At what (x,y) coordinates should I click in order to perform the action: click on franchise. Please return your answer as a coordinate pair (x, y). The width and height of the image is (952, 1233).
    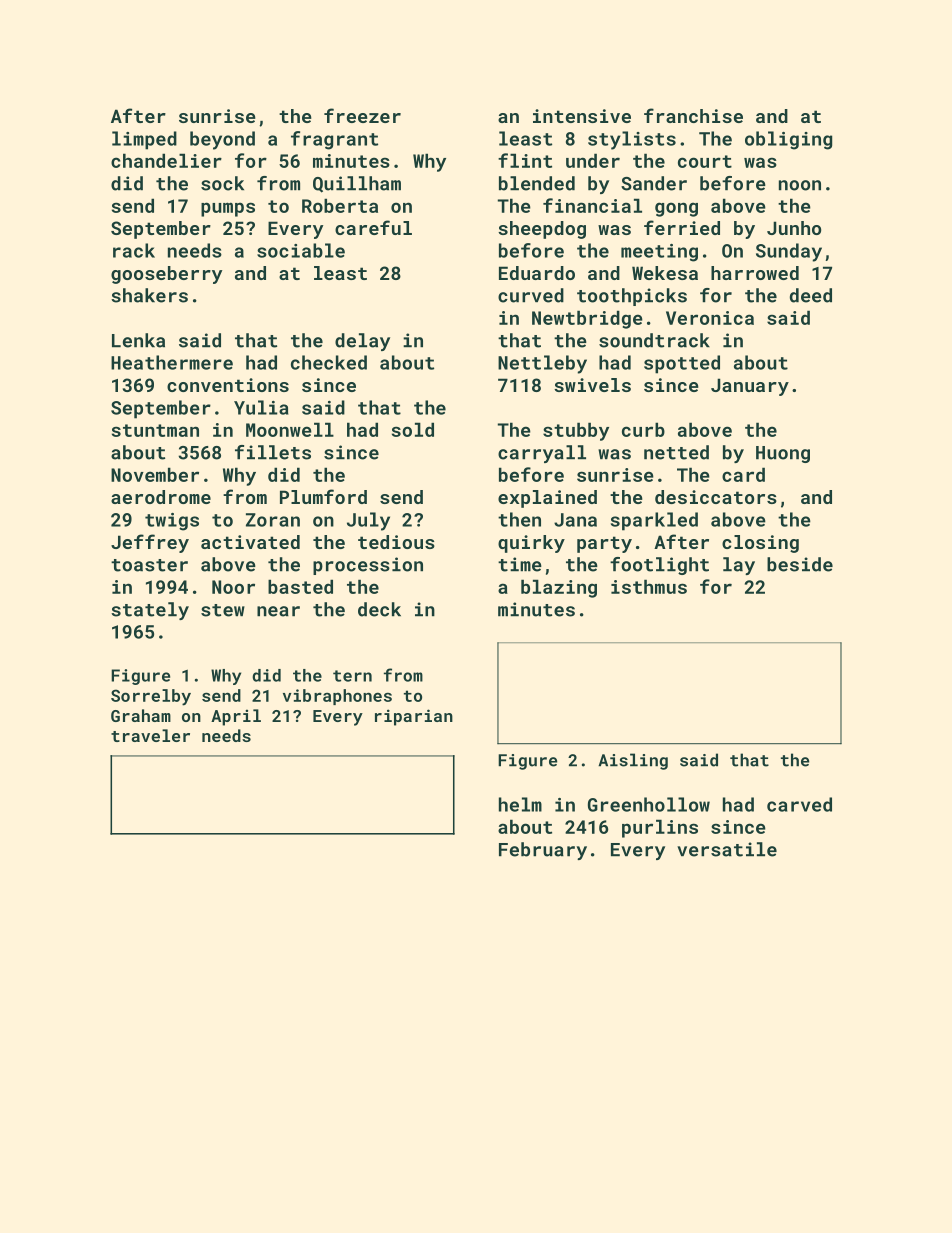
    Looking at the image, I should click on (693, 115).
